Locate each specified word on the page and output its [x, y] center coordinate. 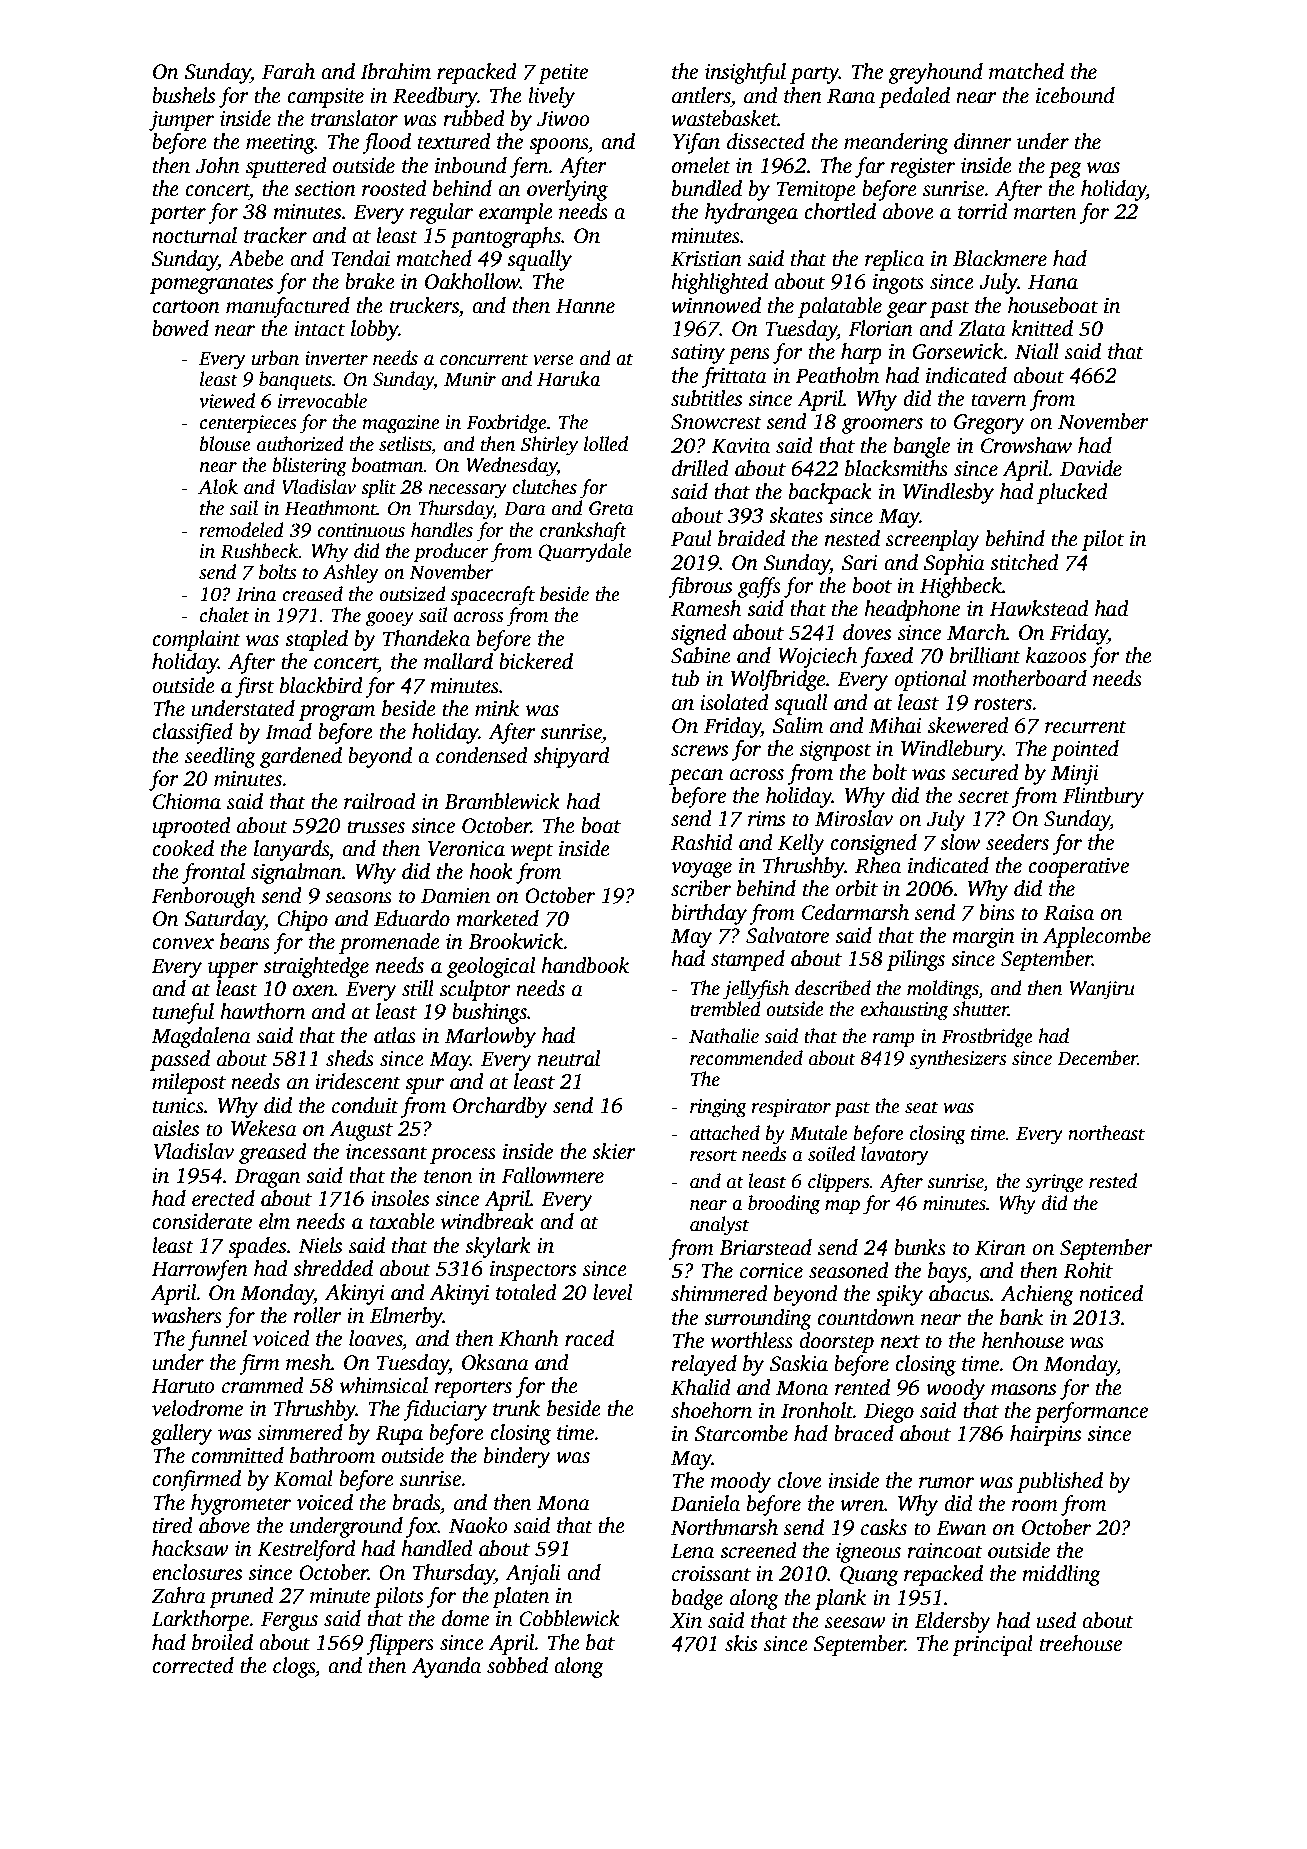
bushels [183, 95]
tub [685, 678]
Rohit [1088, 1270]
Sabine [701, 655]
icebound [1075, 95]
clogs [294, 1667]
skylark [498, 1247]
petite [563, 74]
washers [187, 1315]
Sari [860, 563]
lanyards [291, 850]
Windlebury [952, 750]
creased [312, 594]
